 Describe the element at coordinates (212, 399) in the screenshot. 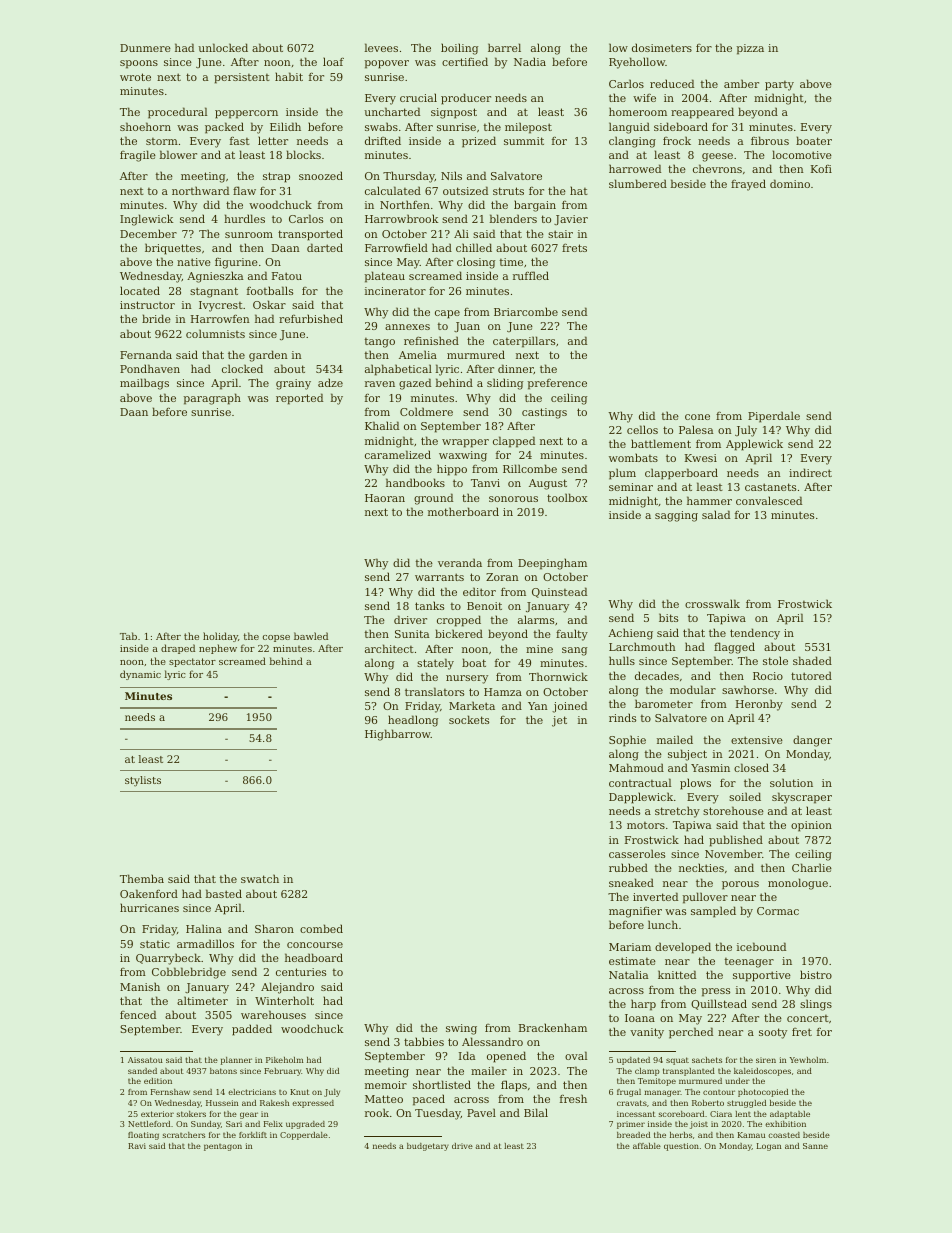

I see `paragraph` at that location.
